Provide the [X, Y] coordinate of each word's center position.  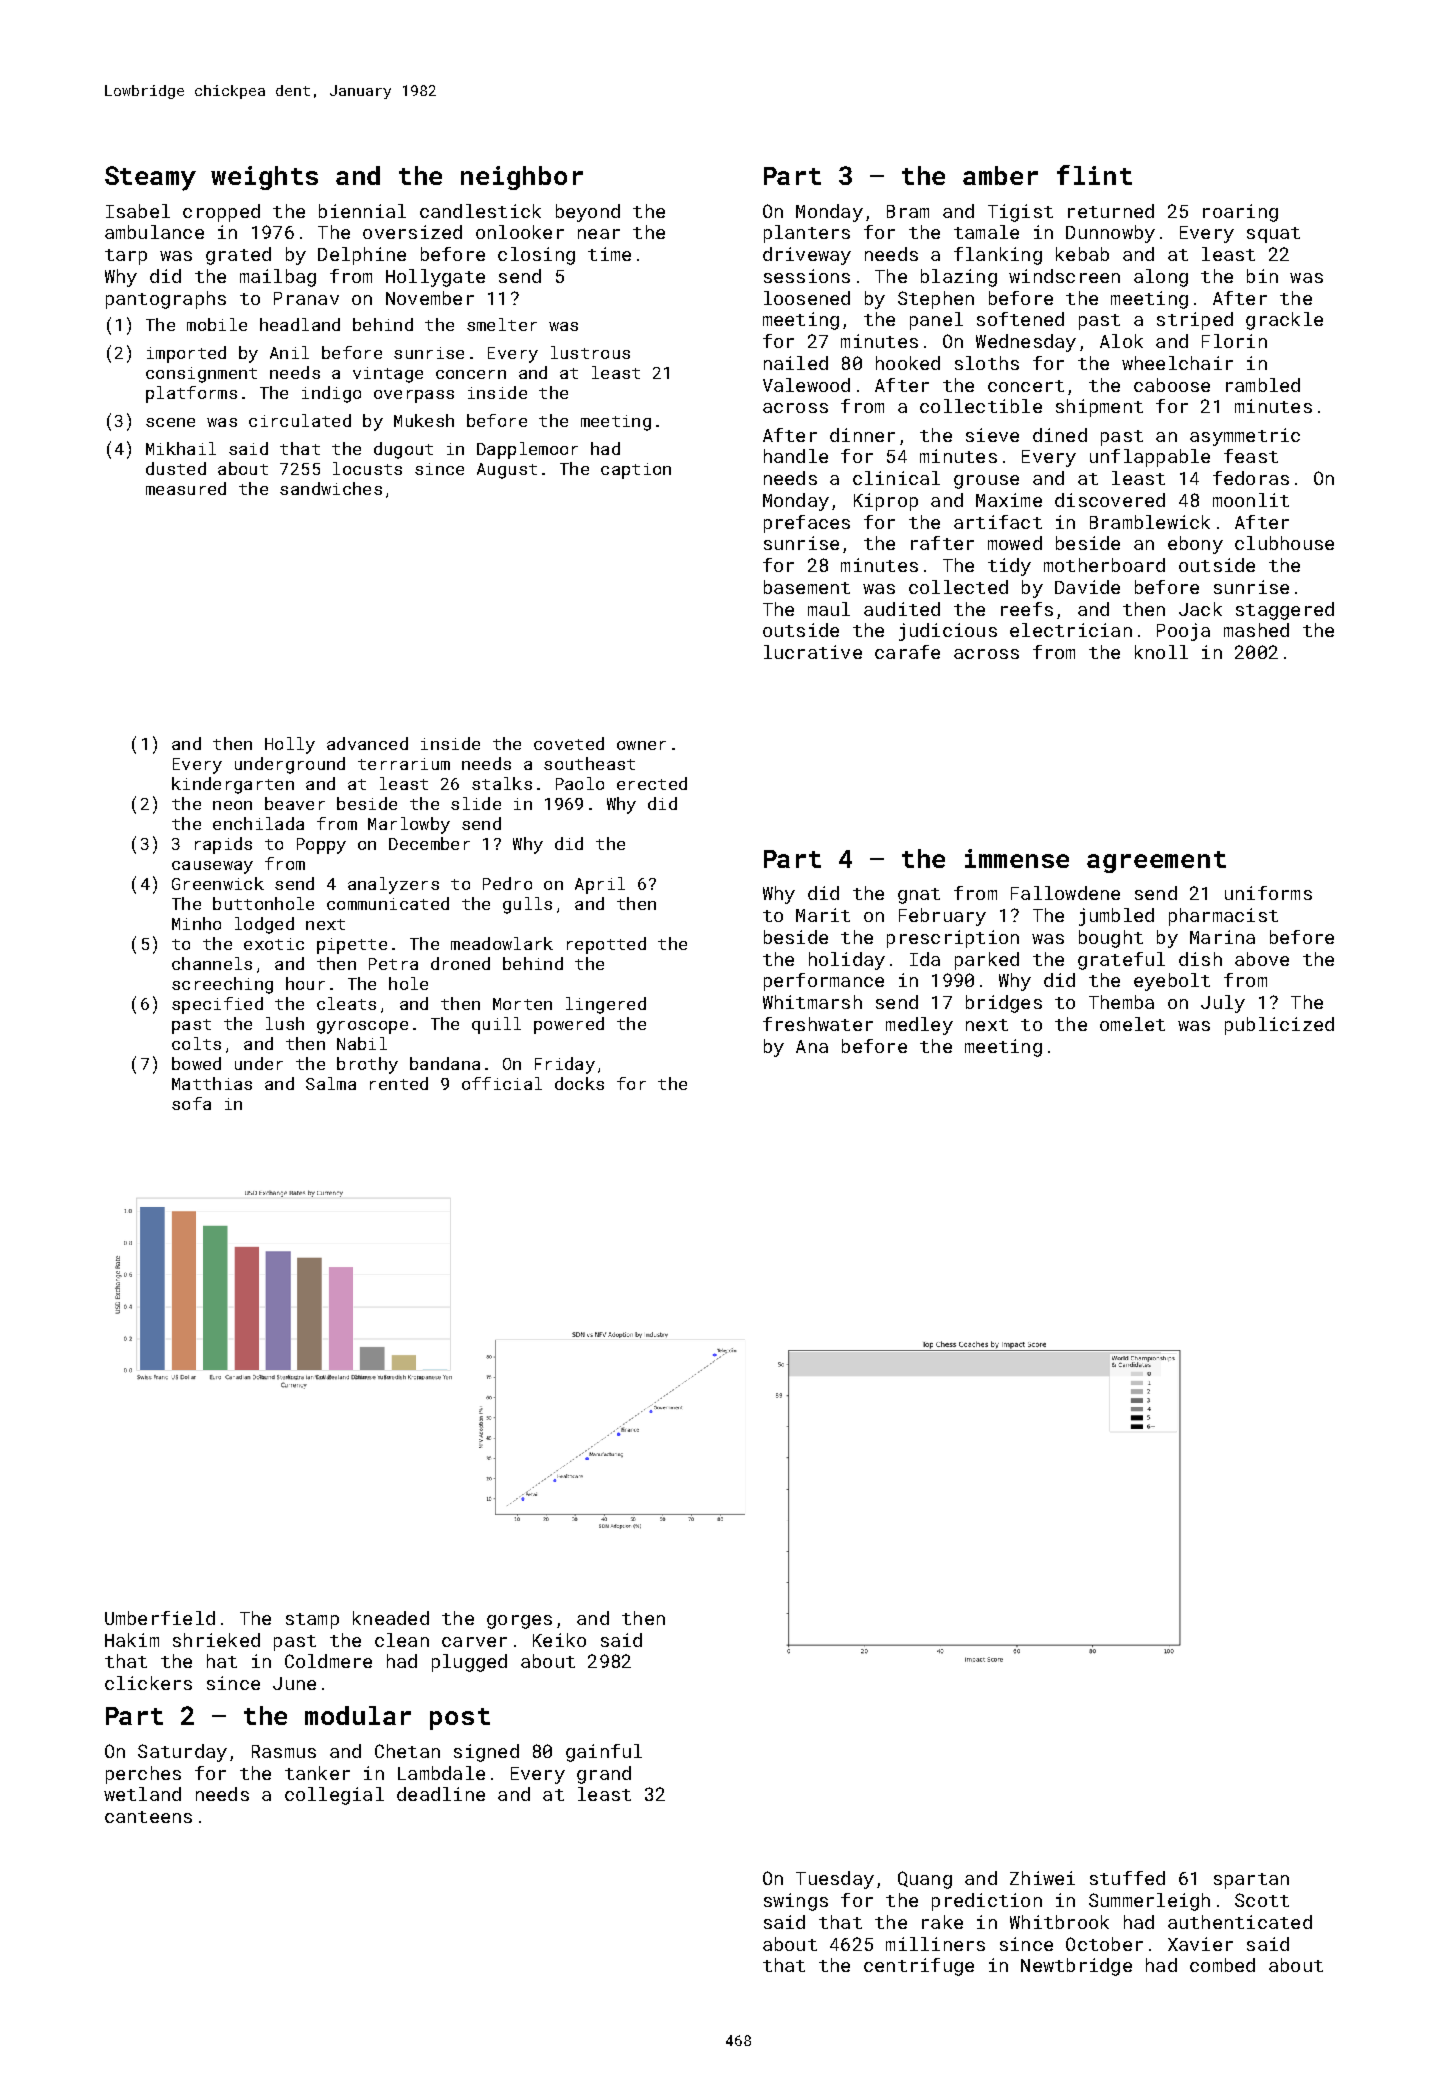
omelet [1132, 1024]
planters [807, 234]
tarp [126, 257]
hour [305, 983]
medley [919, 1026]
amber [1000, 175]
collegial [334, 1796]
